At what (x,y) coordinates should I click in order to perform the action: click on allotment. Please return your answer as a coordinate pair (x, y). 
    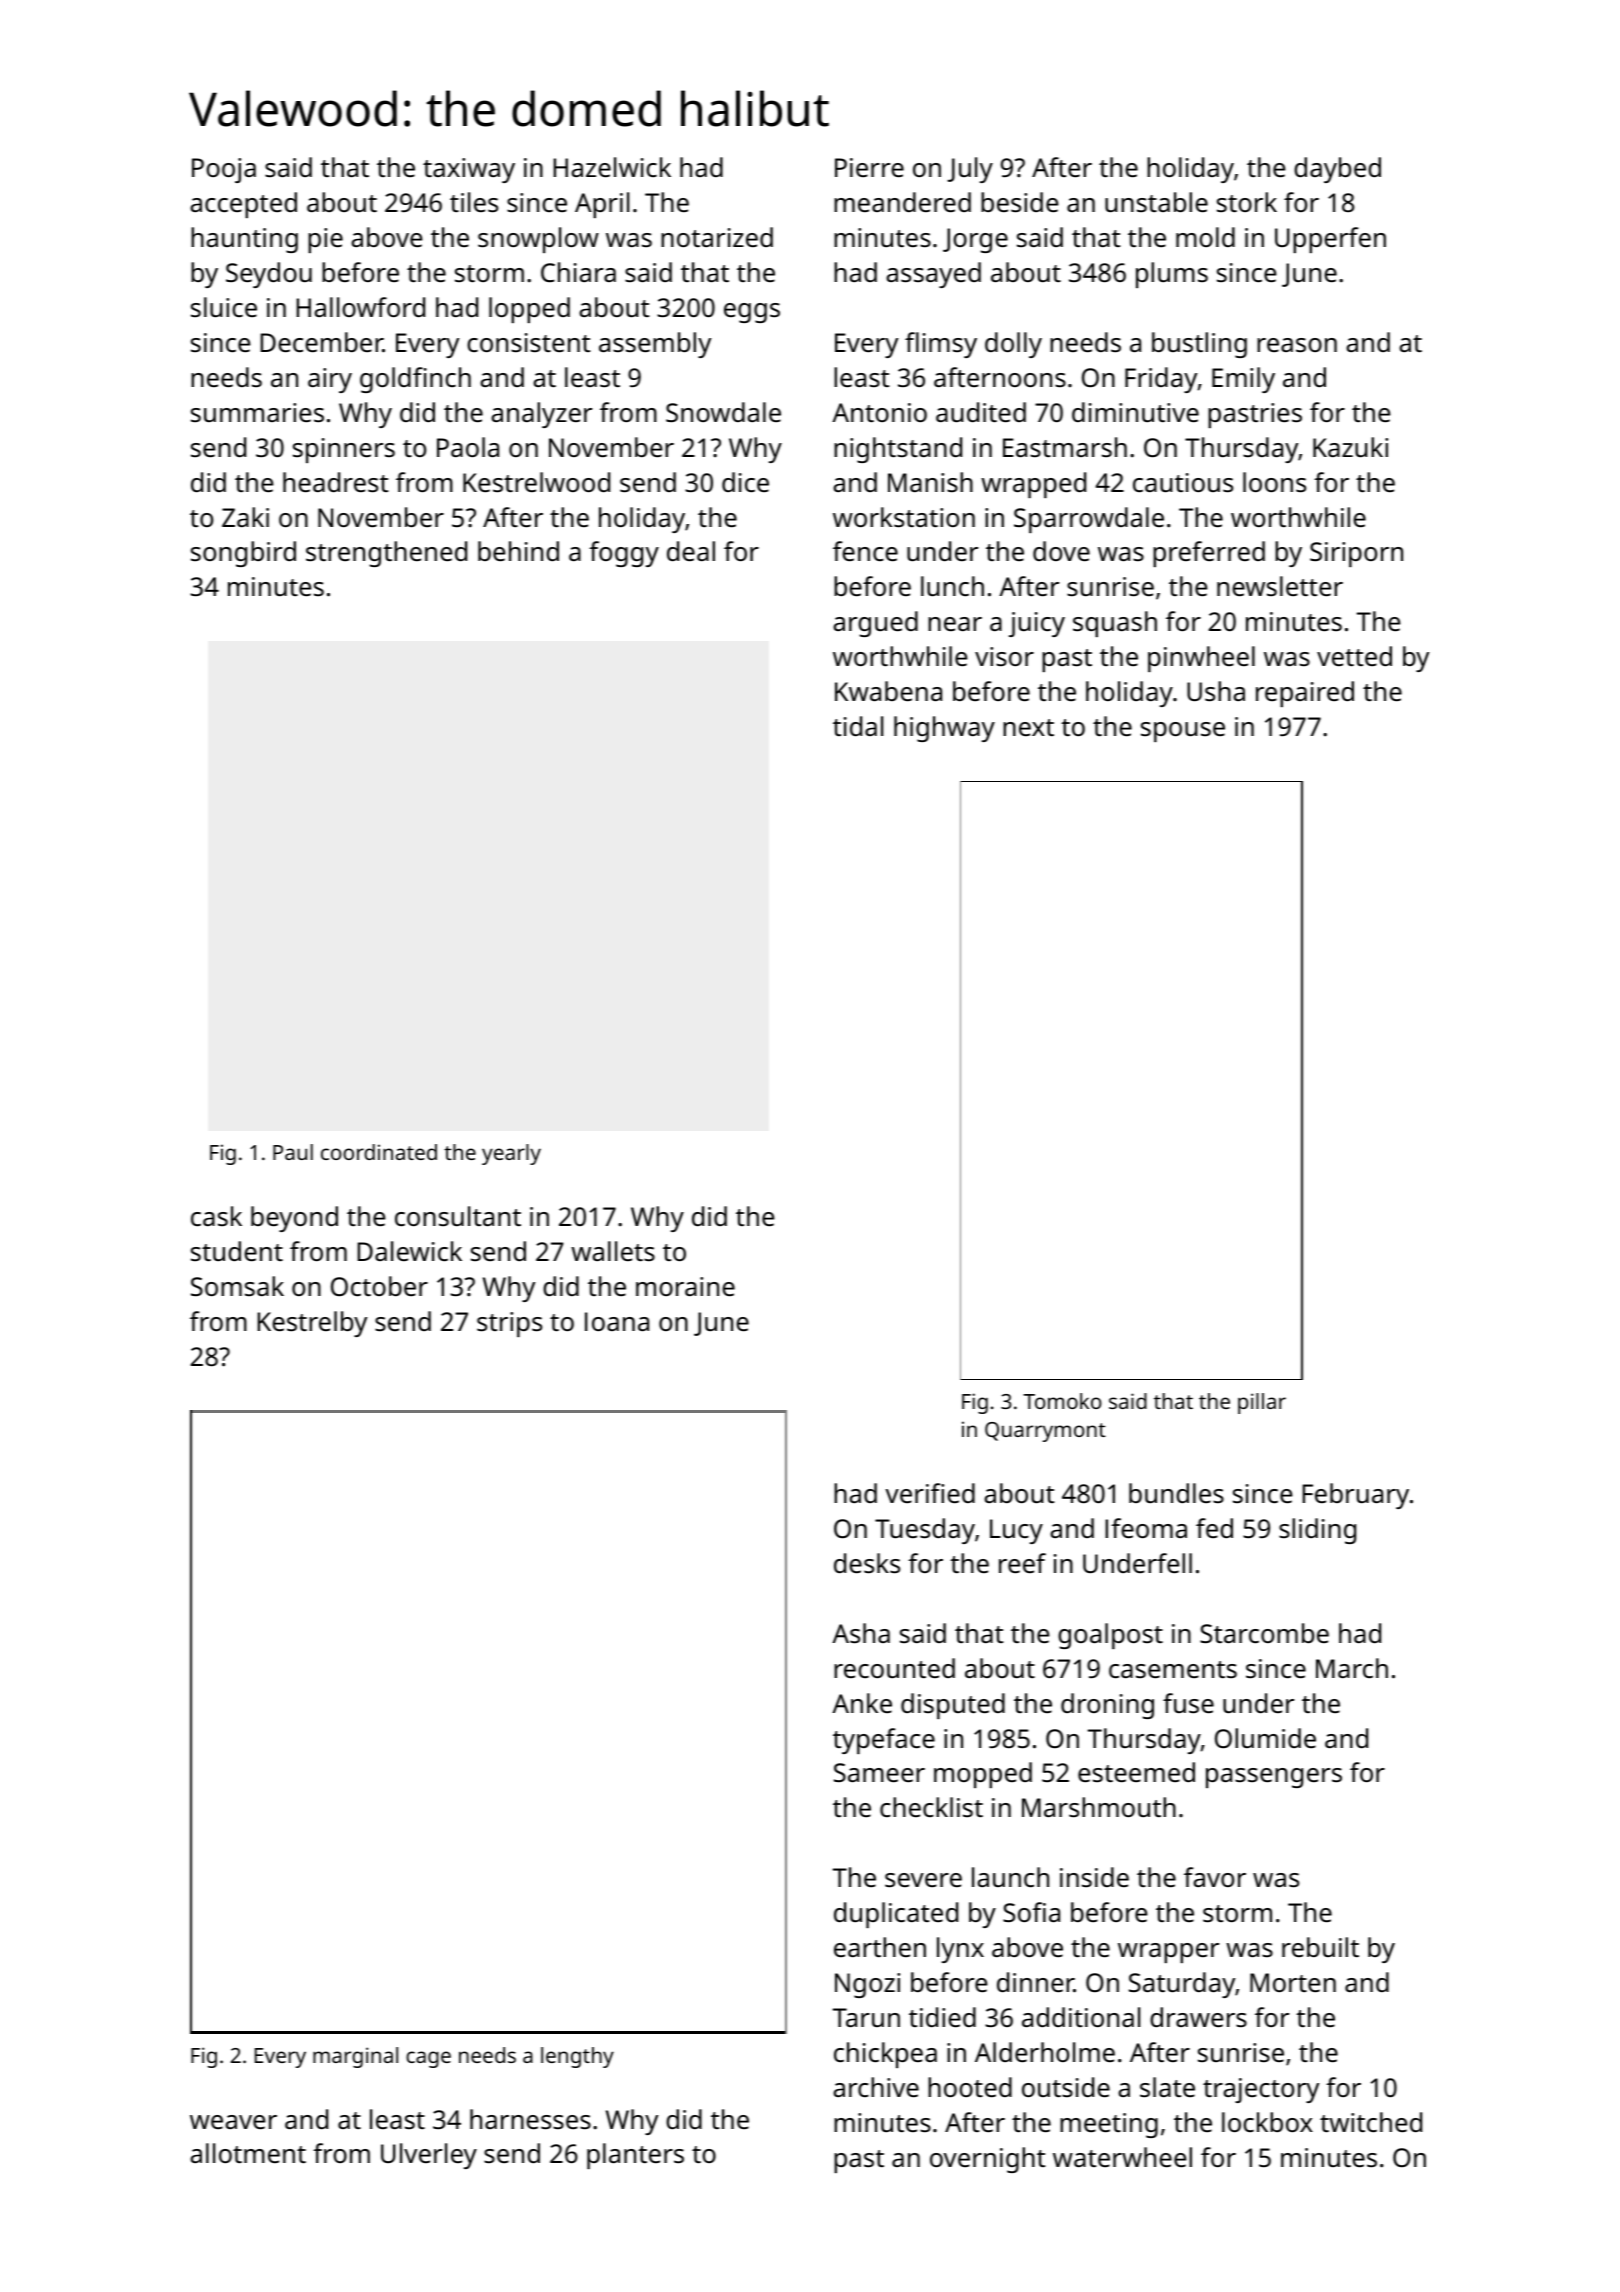
    Looking at the image, I should click on (248, 2153).
